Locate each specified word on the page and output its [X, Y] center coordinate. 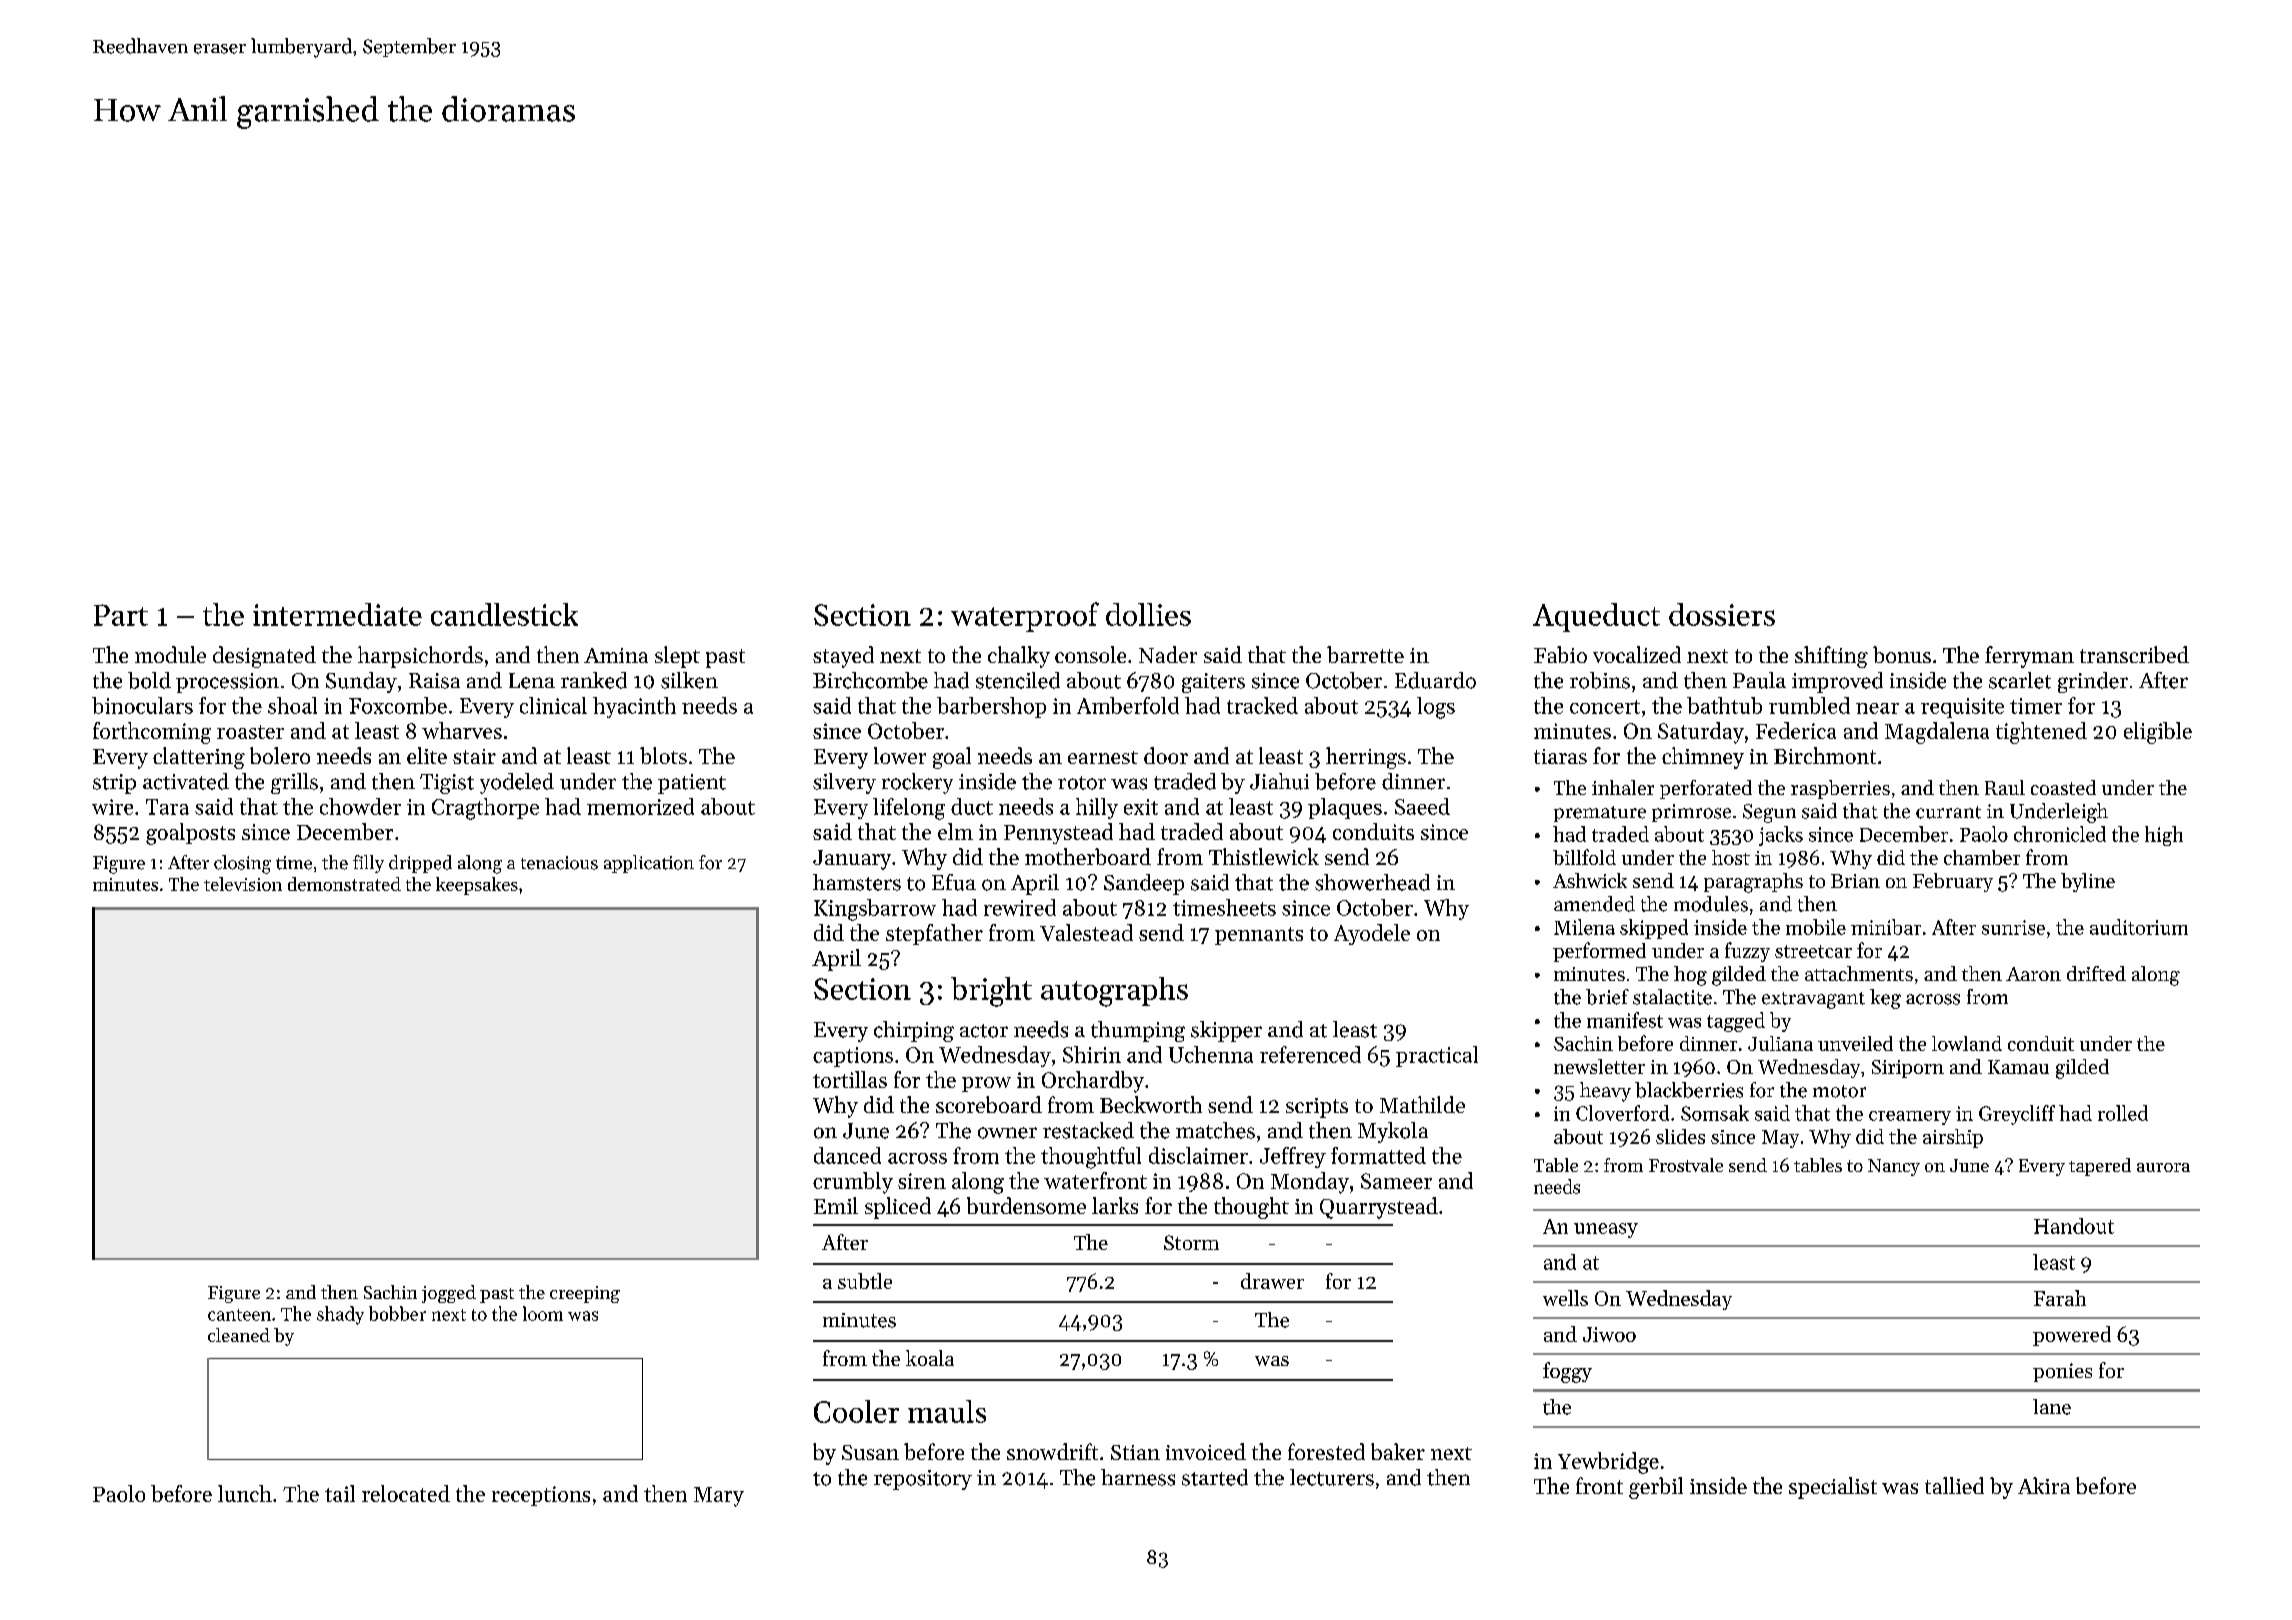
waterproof [1025, 617]
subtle [865, 1281]
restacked [1088, 1130]
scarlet [2020, 680]
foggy [1567, 1372]
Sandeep [1144, 884]
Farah [2060, 1298]
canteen [239, 1315]
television [243, 884]
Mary [719, 1497]
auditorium [2139, 927]
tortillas [850, 1079]
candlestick [504, 614]
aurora [2163, 1167]
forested [1326, 1451]
